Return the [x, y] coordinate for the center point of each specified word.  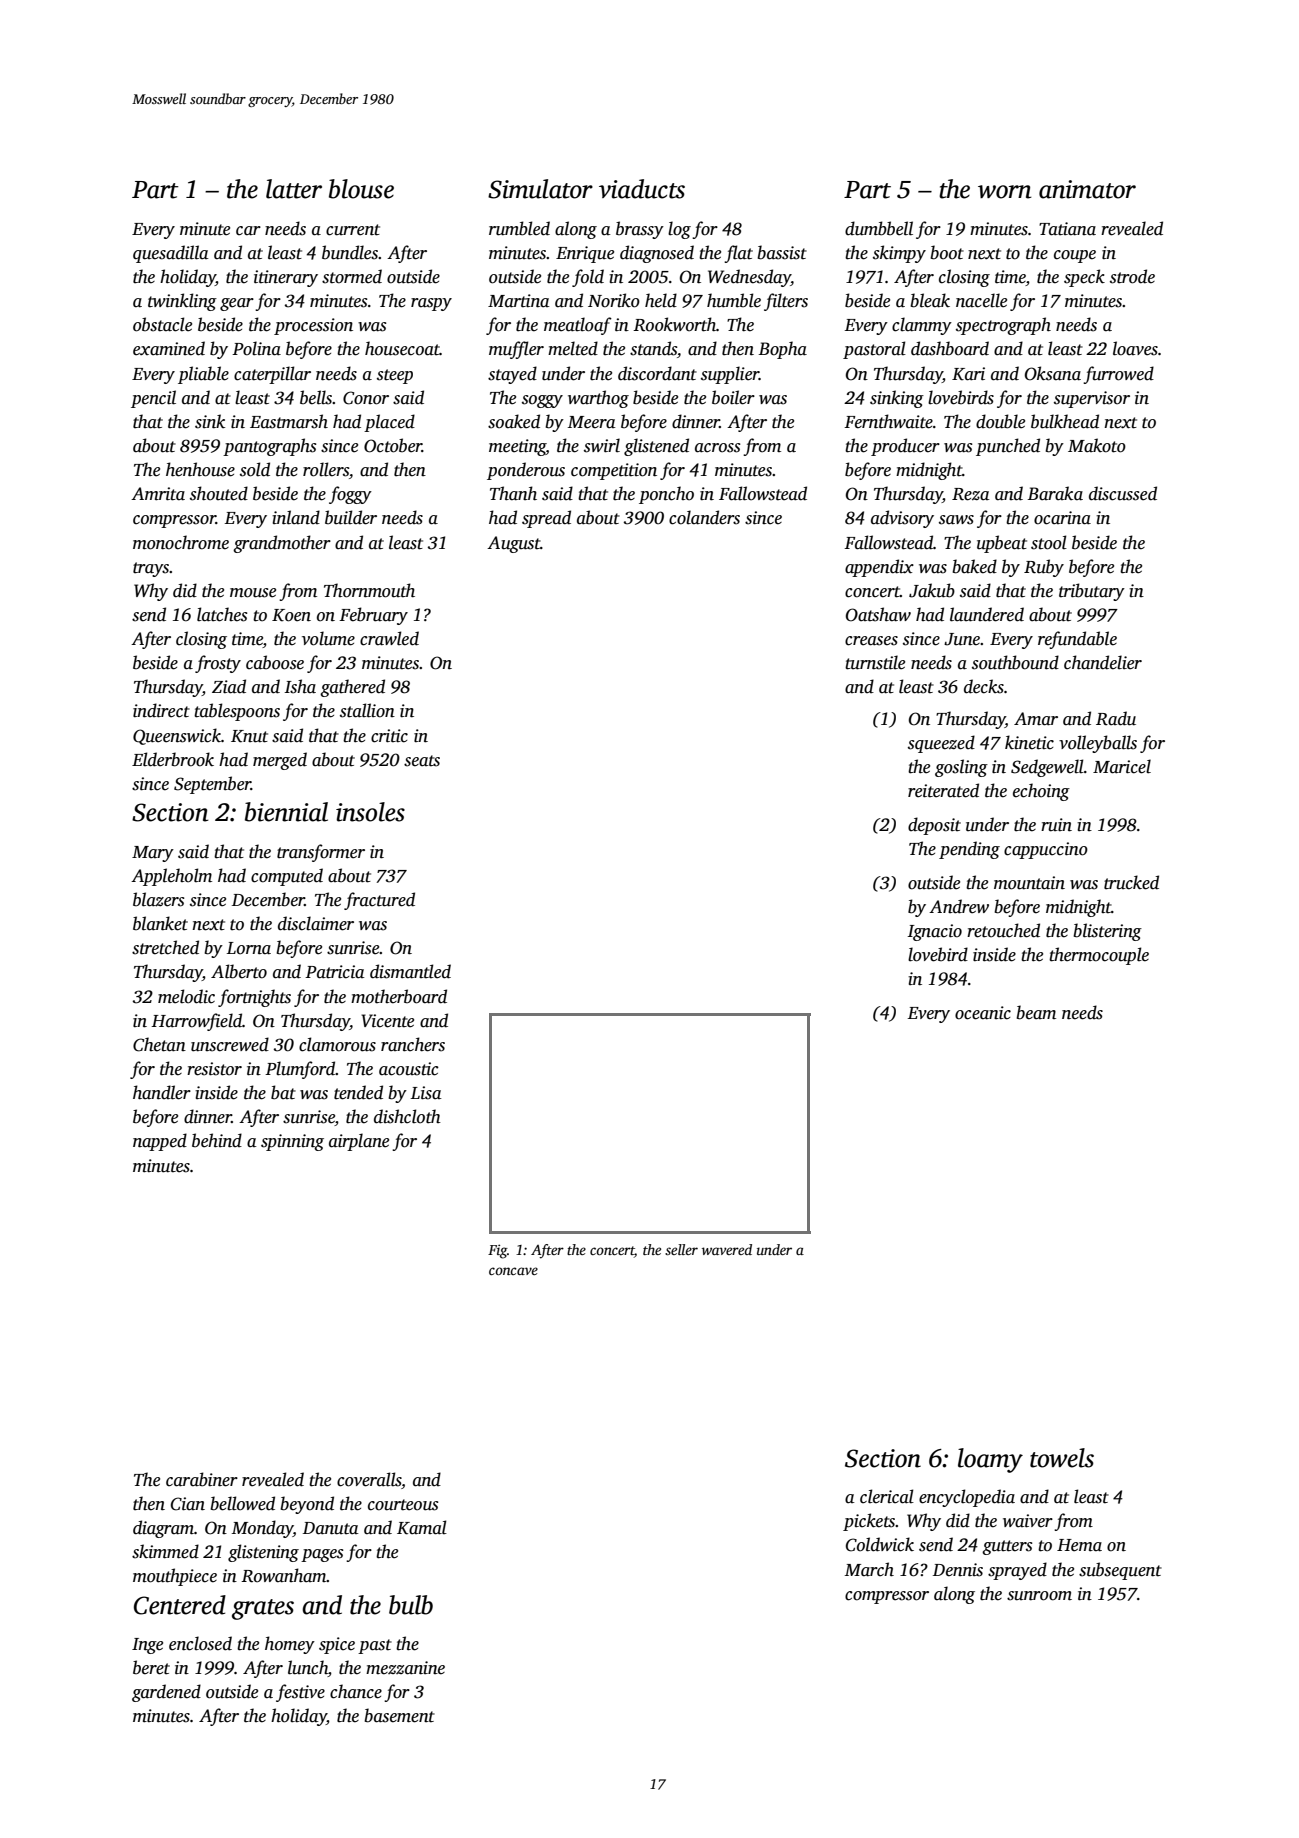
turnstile [875, 662]
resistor [214, 1069]
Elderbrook [173, 759]
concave [513, 1271]
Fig [497, 1251]
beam [1036, 1012]
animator [1087, 189]
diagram [163, 1529]
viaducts [642, 189]
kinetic [1029, 742]
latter [294, 189]
